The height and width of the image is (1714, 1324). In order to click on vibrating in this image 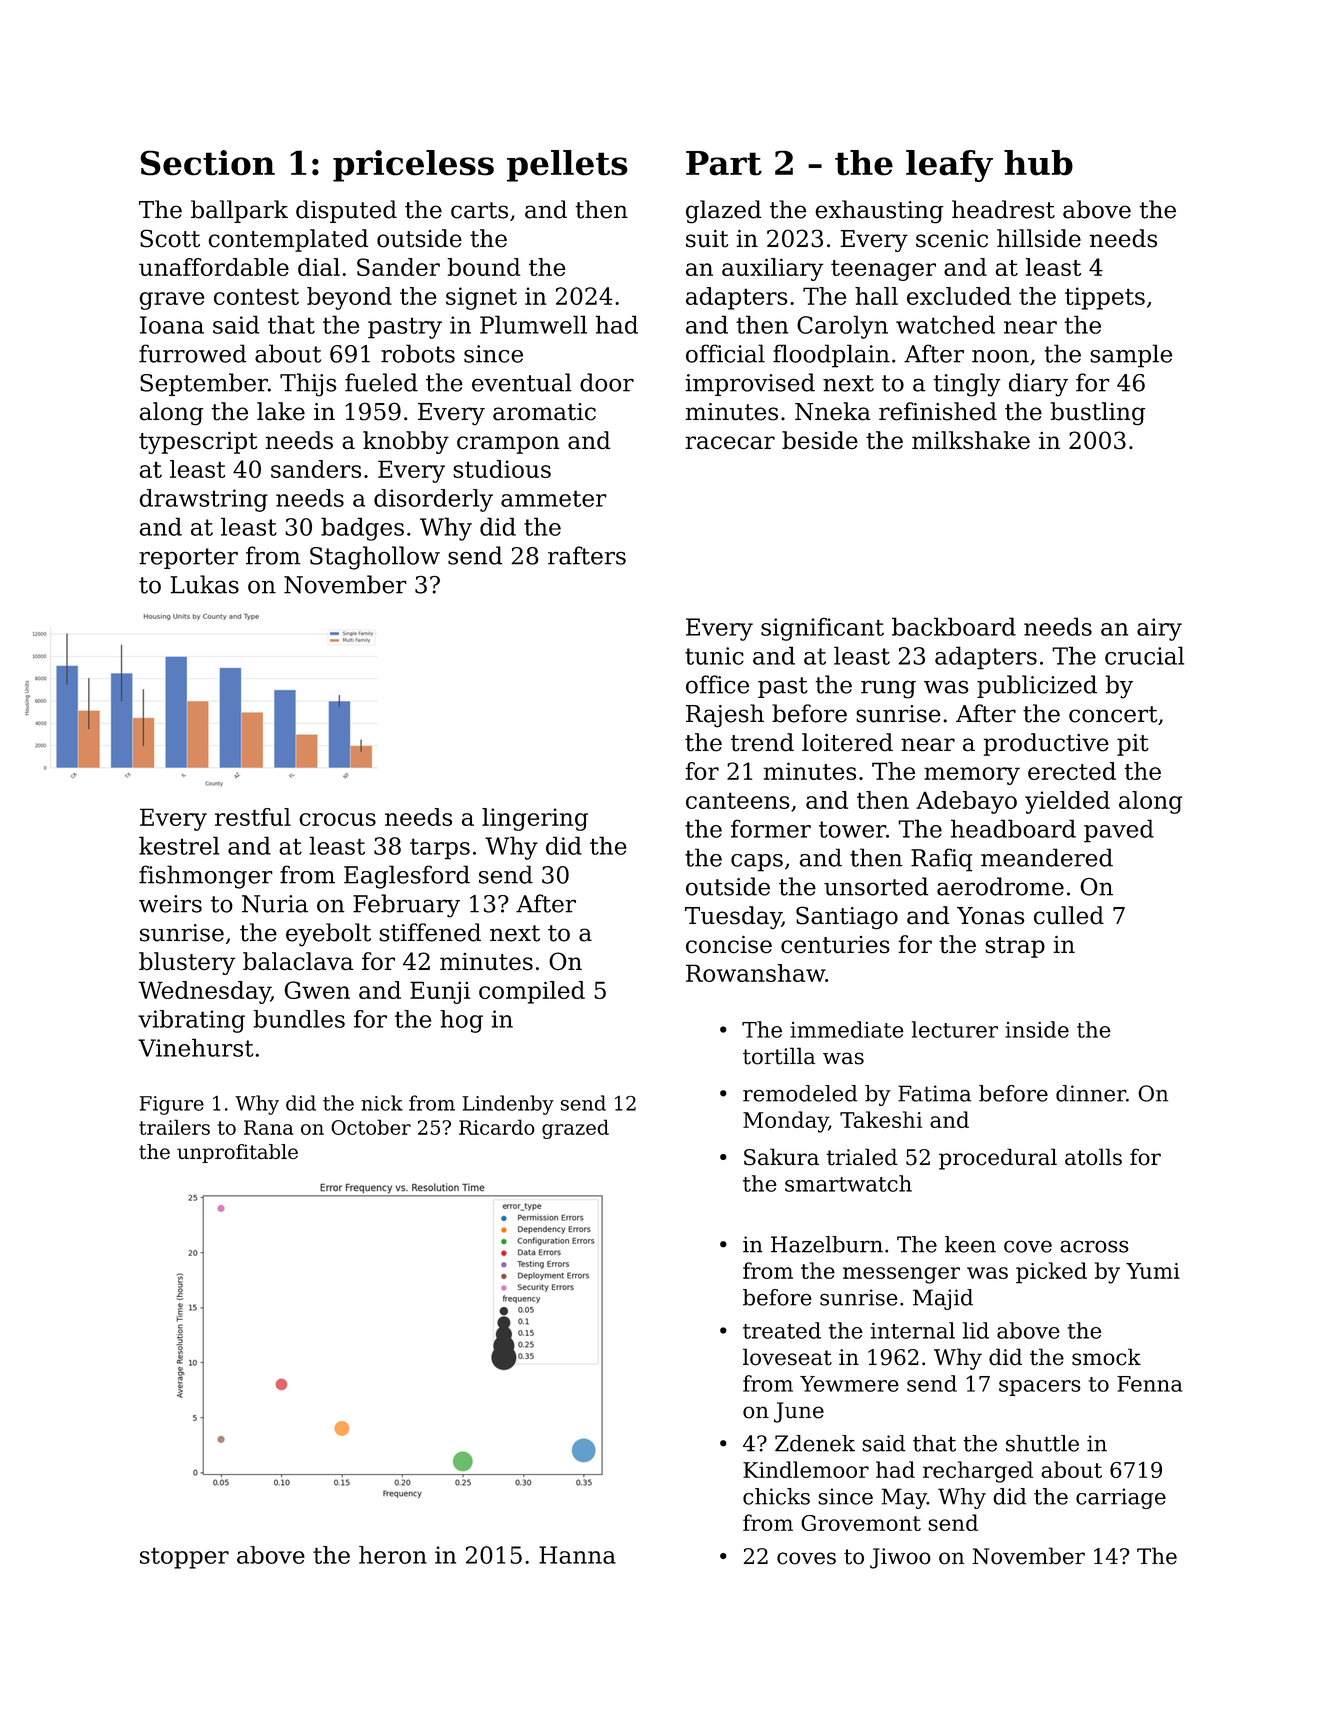, I will do `click(191, 1021)`.
